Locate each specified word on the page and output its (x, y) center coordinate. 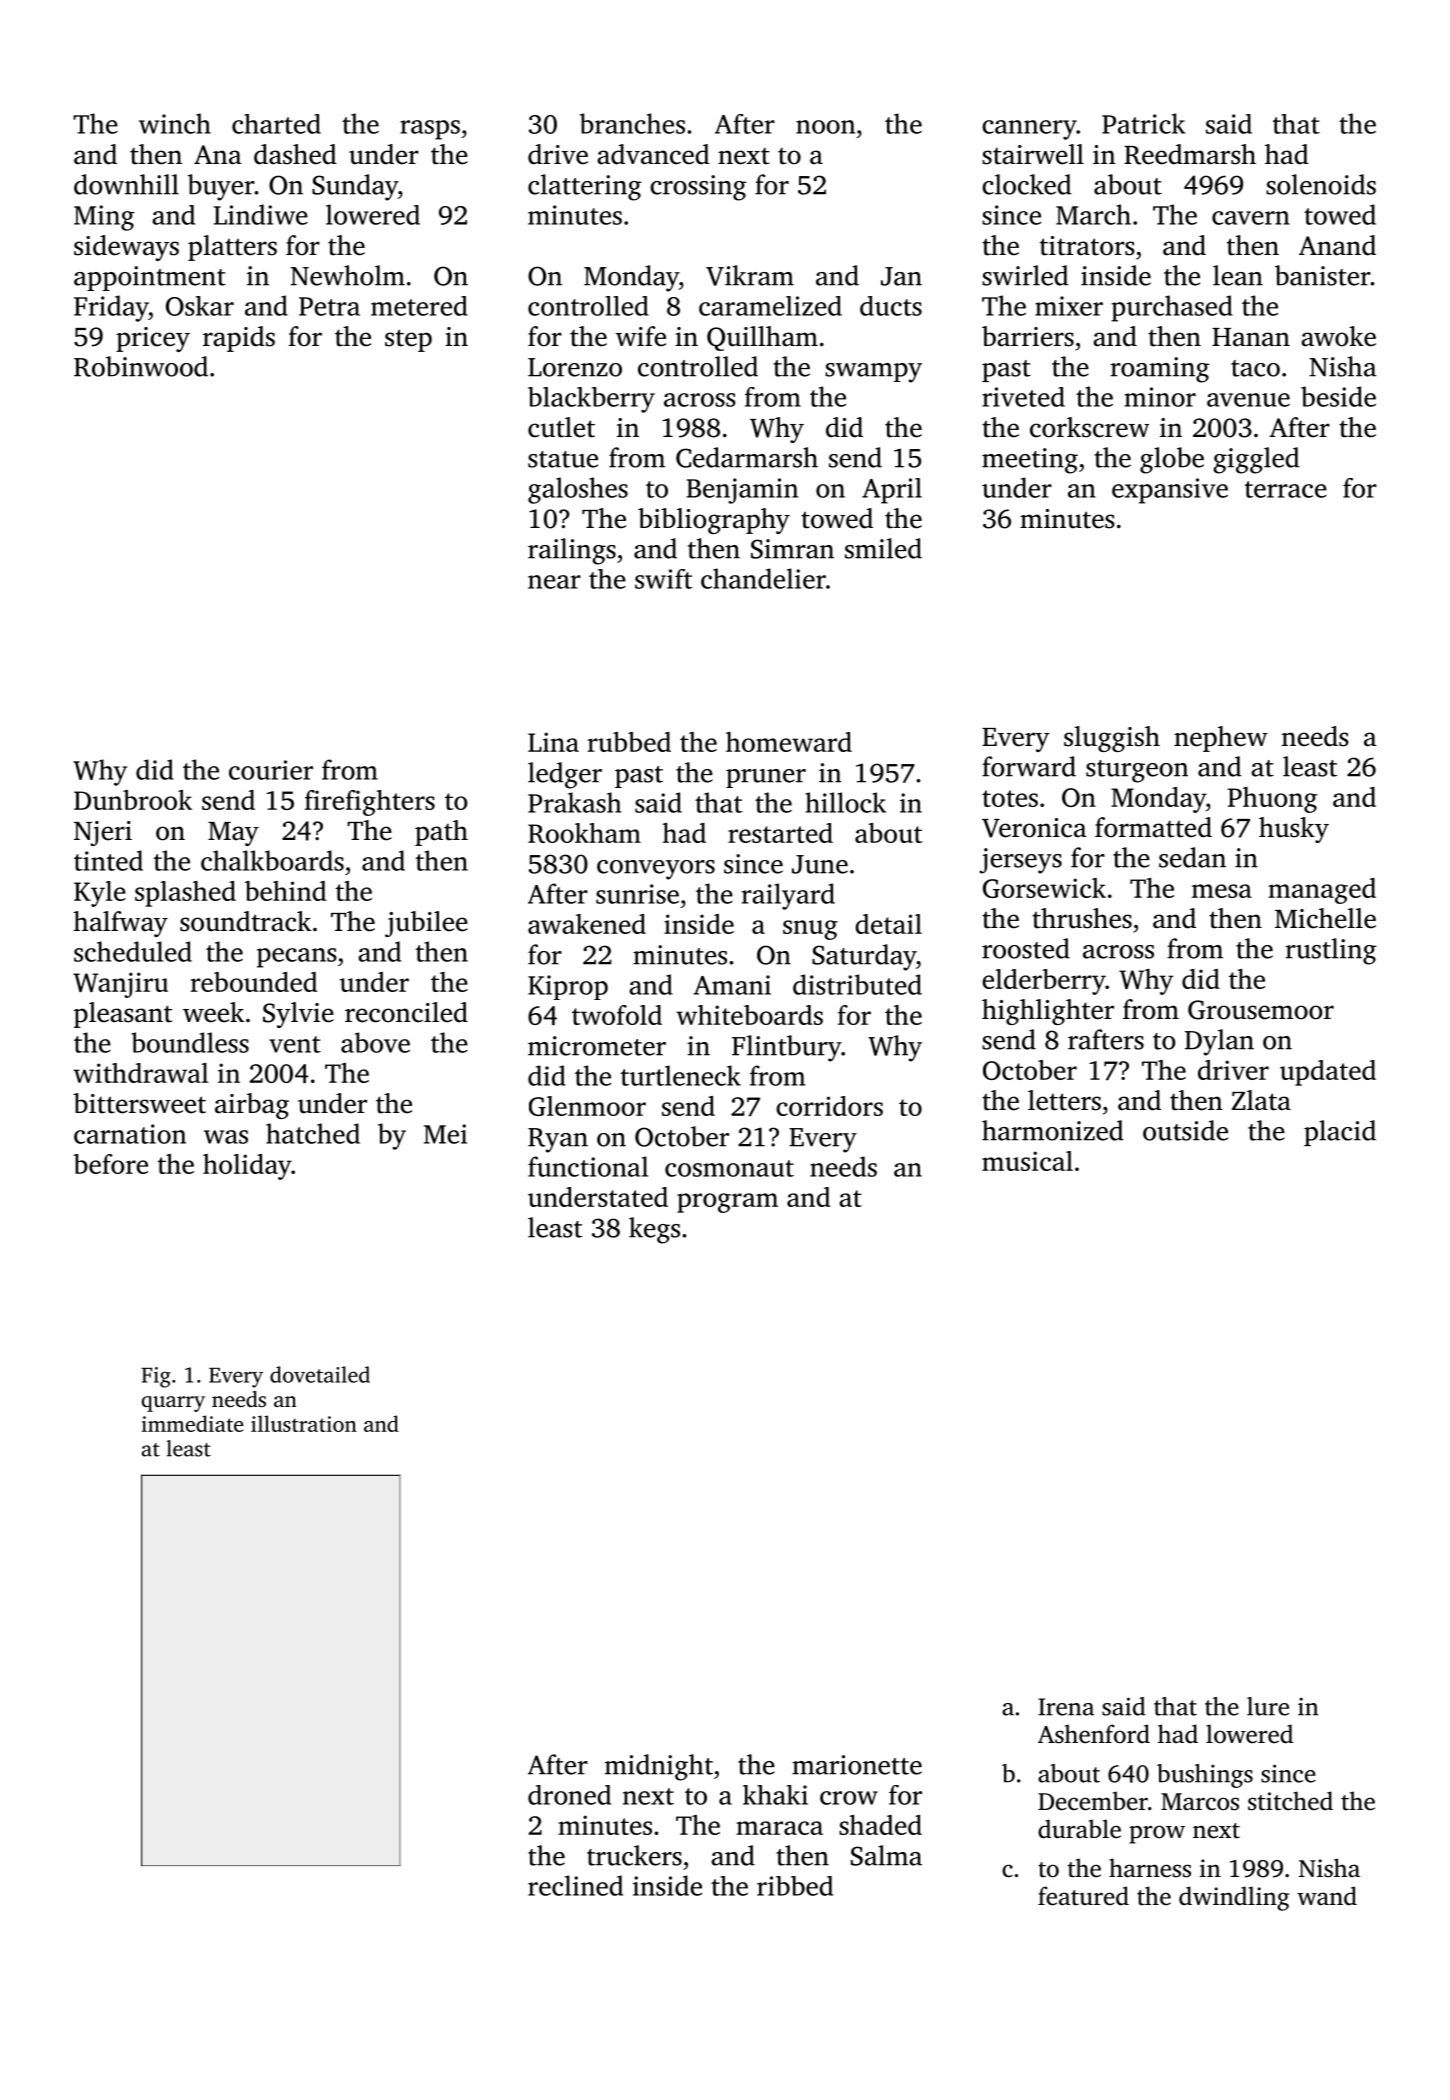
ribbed (795, 1886)
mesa (1222, 891)
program (727, 1203)
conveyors (656, 870)
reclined (575, 1885)
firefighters (370, 803)
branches (632, 123)
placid (1340, 1133)
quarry (173, 1404)
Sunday (355, 187)
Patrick (1144, 123)
